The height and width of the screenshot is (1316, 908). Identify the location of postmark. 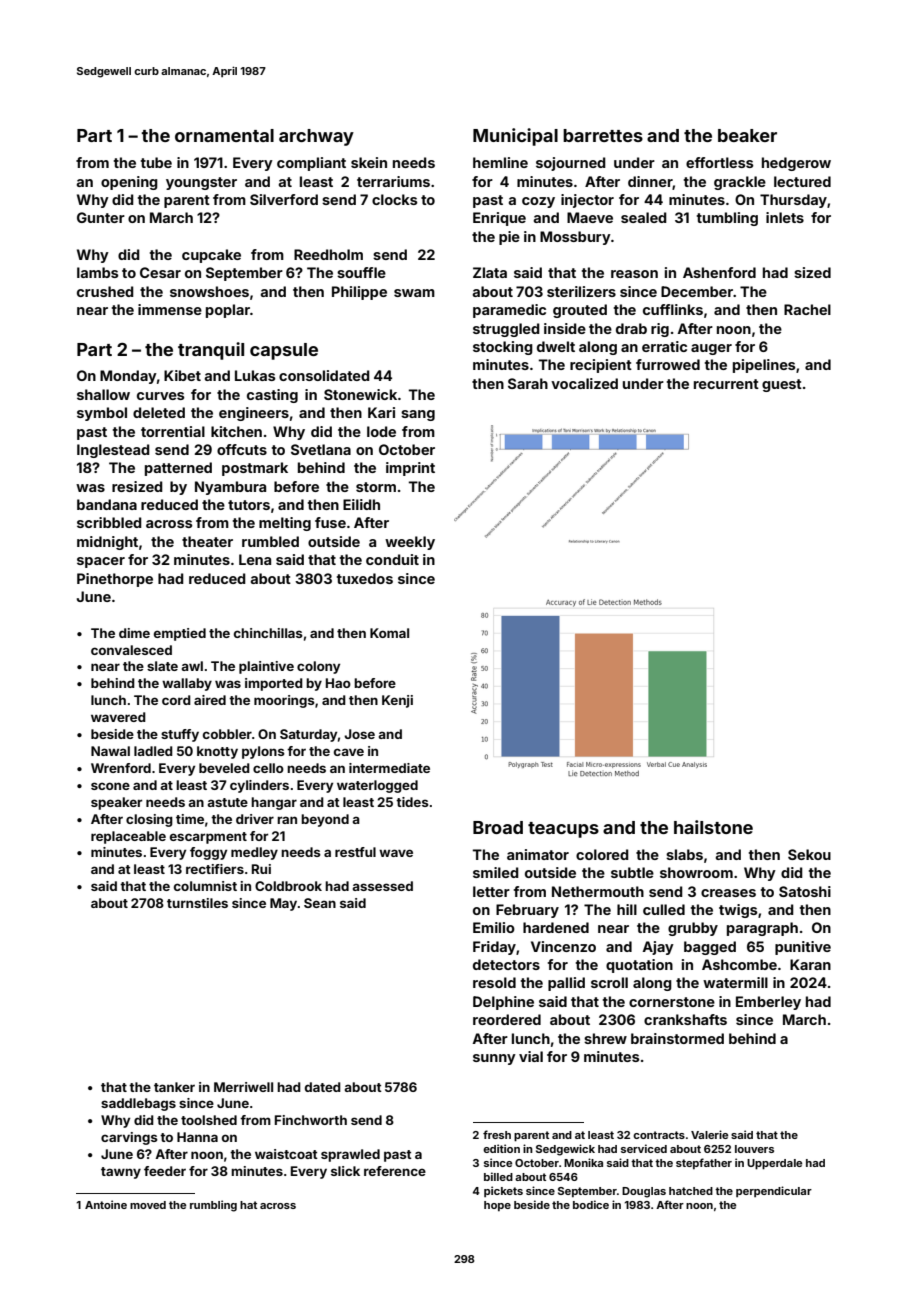
(255, 469).
